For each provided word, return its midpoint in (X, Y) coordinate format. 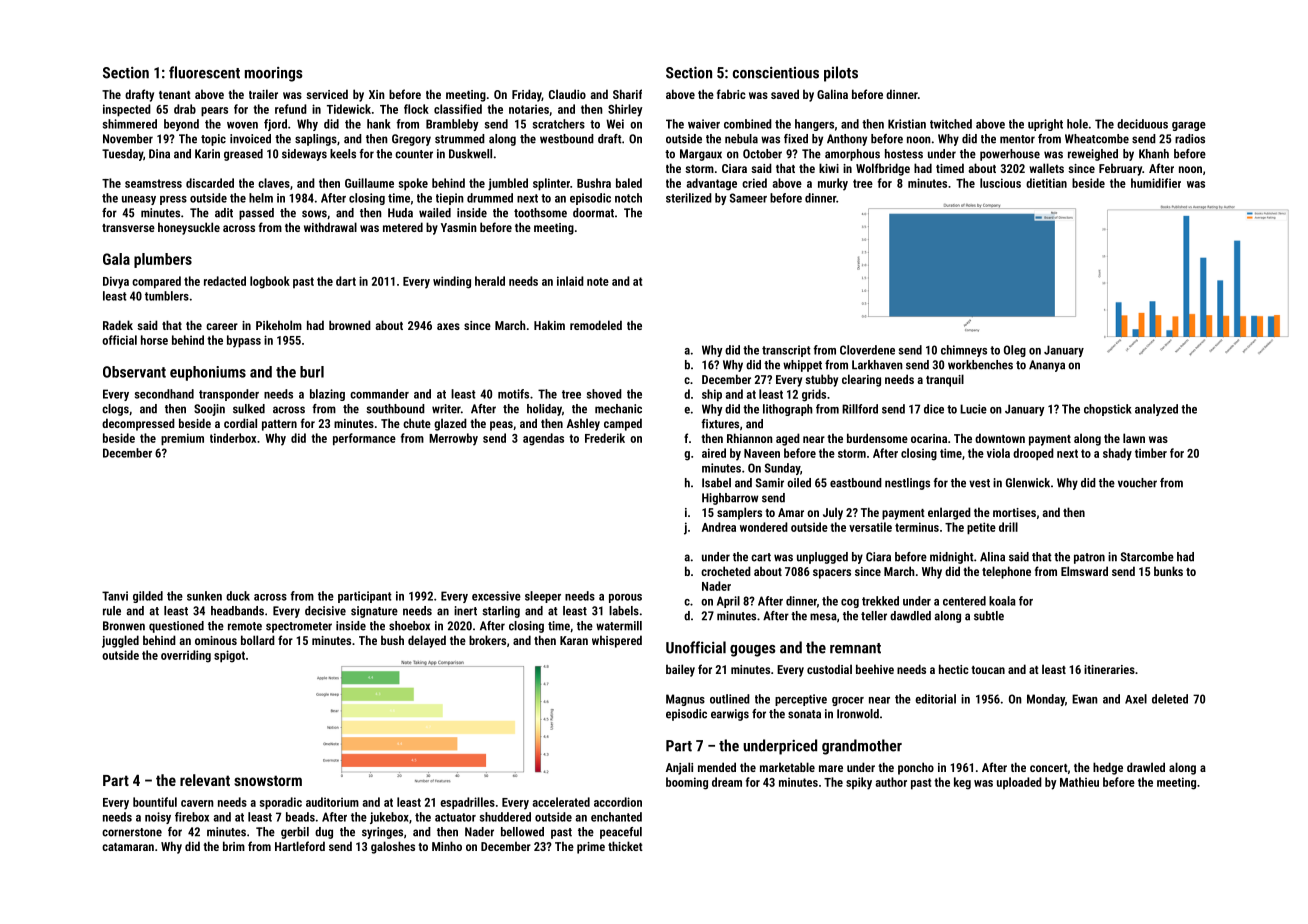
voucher (1137, 483)
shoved (604, 394)
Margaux (701, 155)
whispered (617, 641)
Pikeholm (279, 325)
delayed (427, 641)
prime (591, 848)
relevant (205, 780)
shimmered (130, 124)
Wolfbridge (883, 169)
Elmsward (1084, 571)
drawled (1146, 767)
